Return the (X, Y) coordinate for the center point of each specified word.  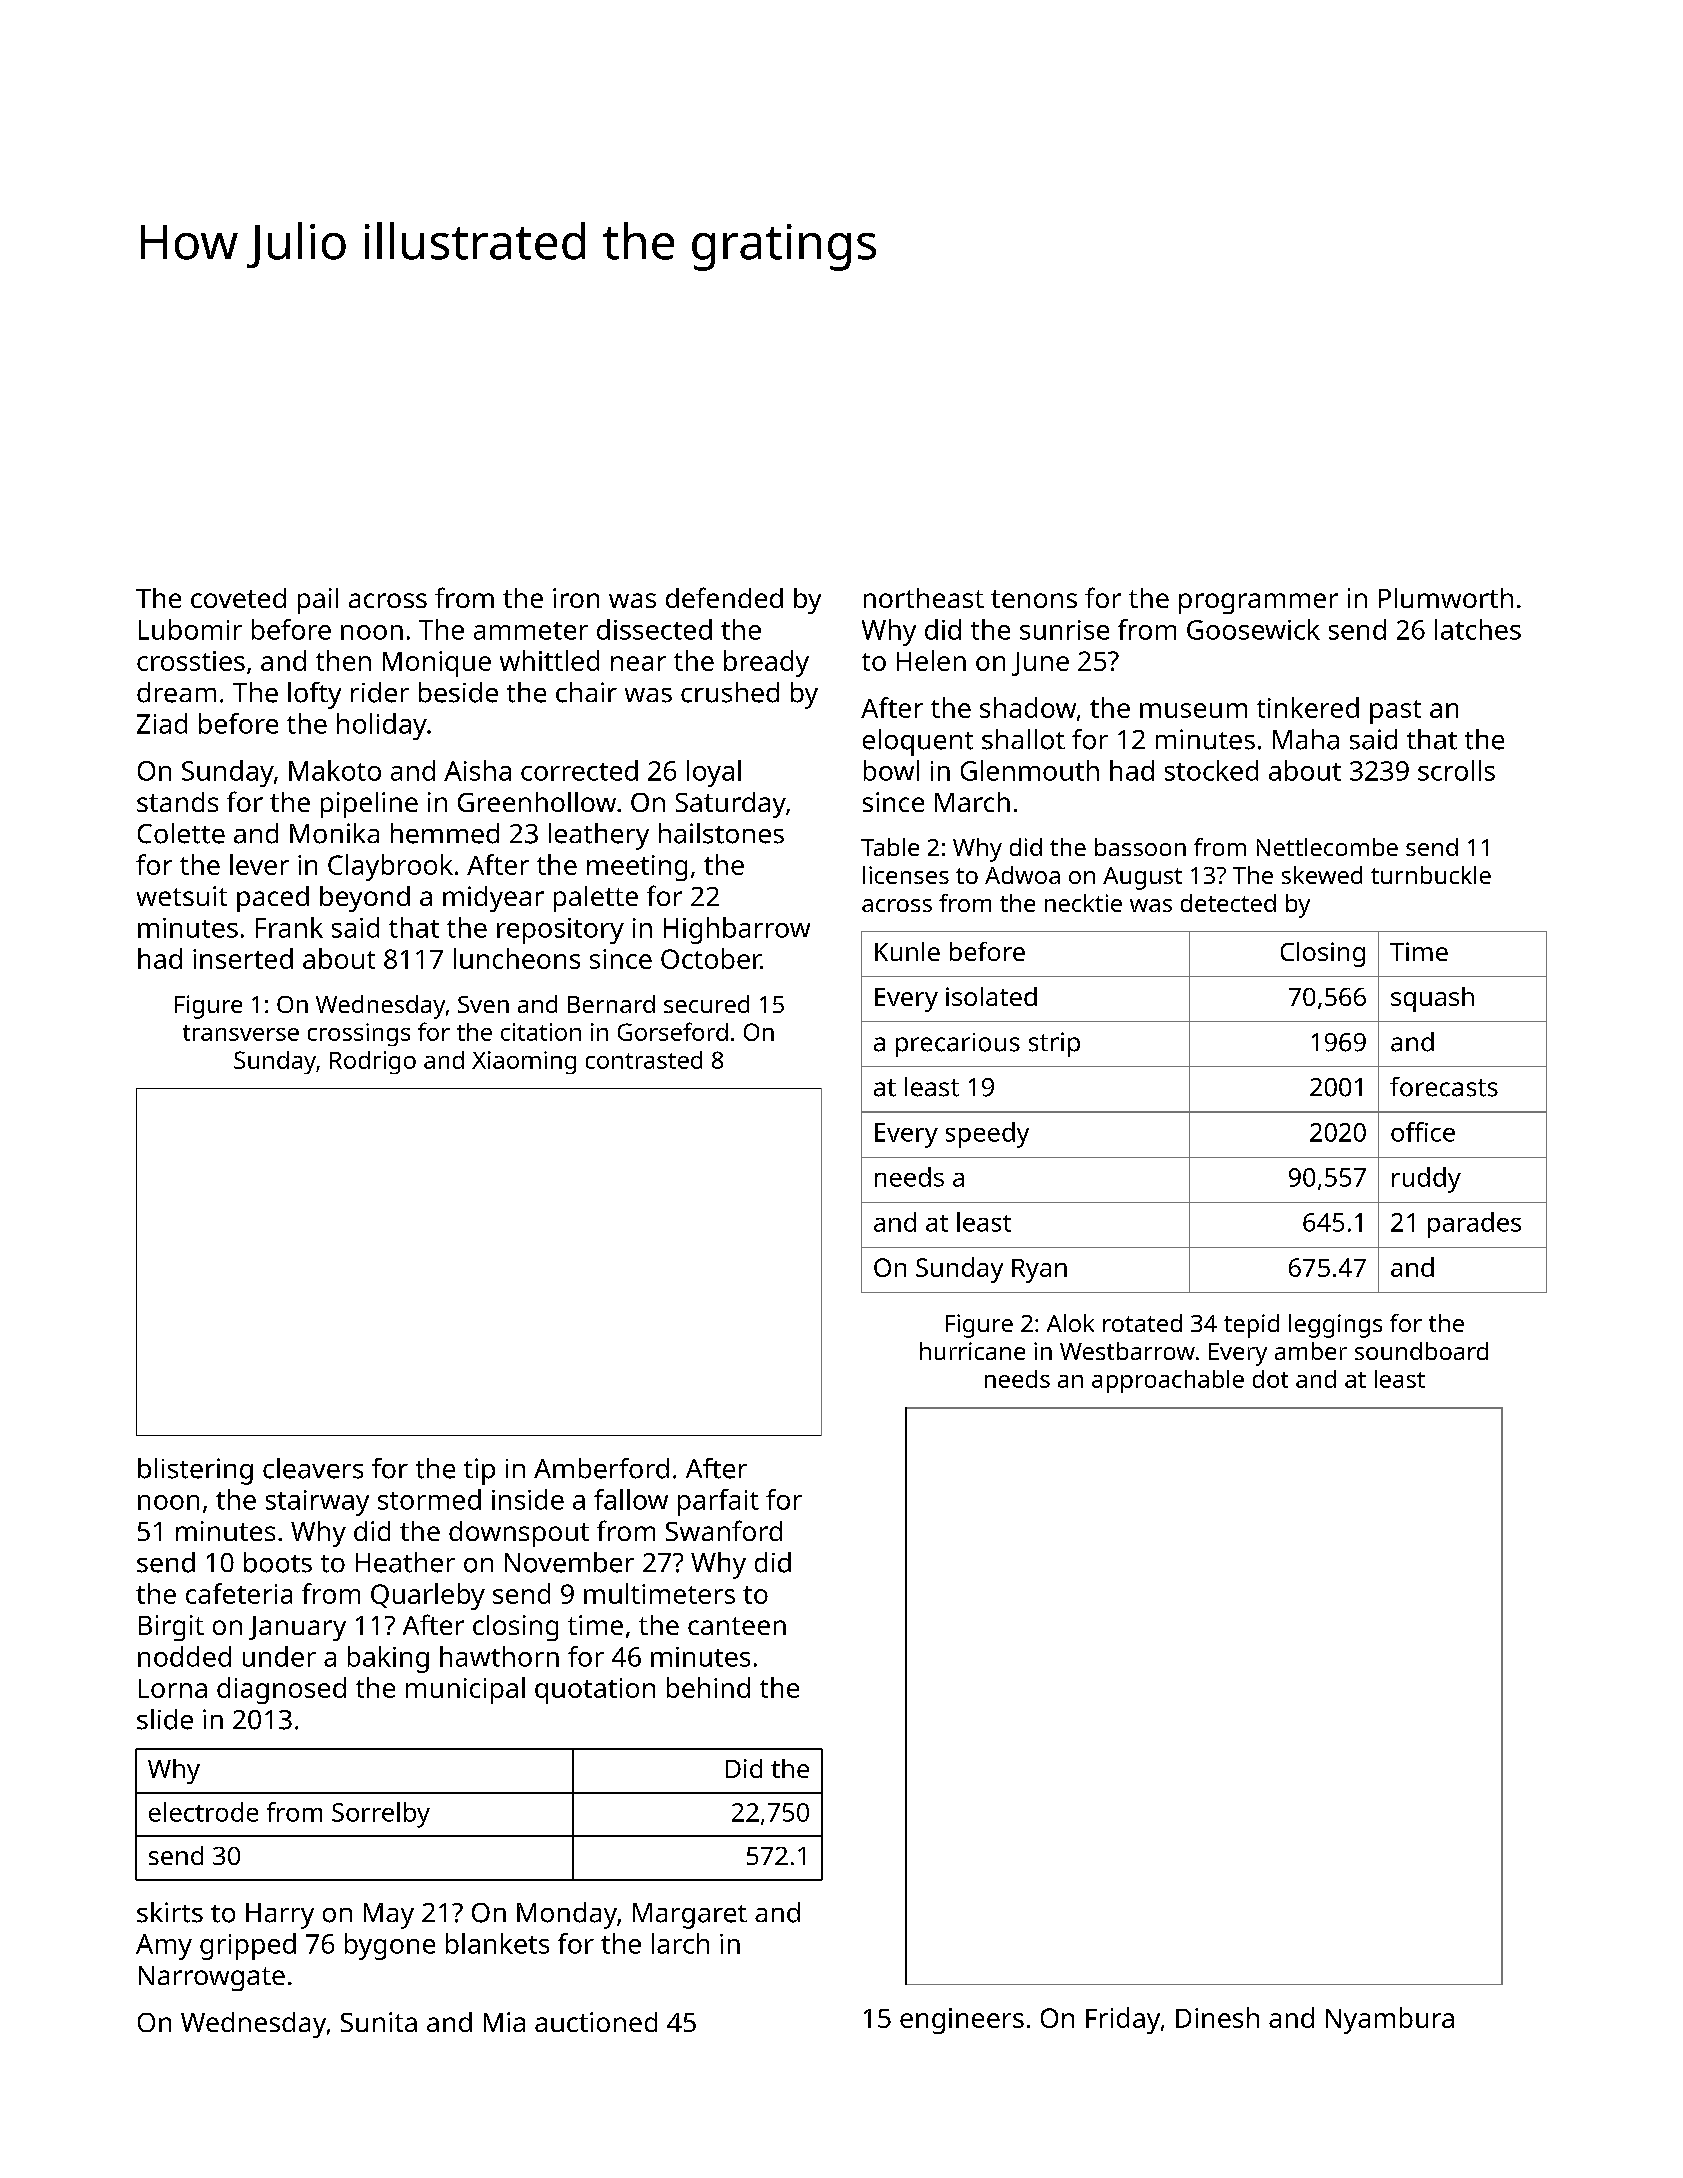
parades (1474, 1225)
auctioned (596, 2022)
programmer (1258, 603)
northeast (924, 598)
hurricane (972, 1351)
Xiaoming (524, 1062)
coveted (238, 598)
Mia (504, 2022)
